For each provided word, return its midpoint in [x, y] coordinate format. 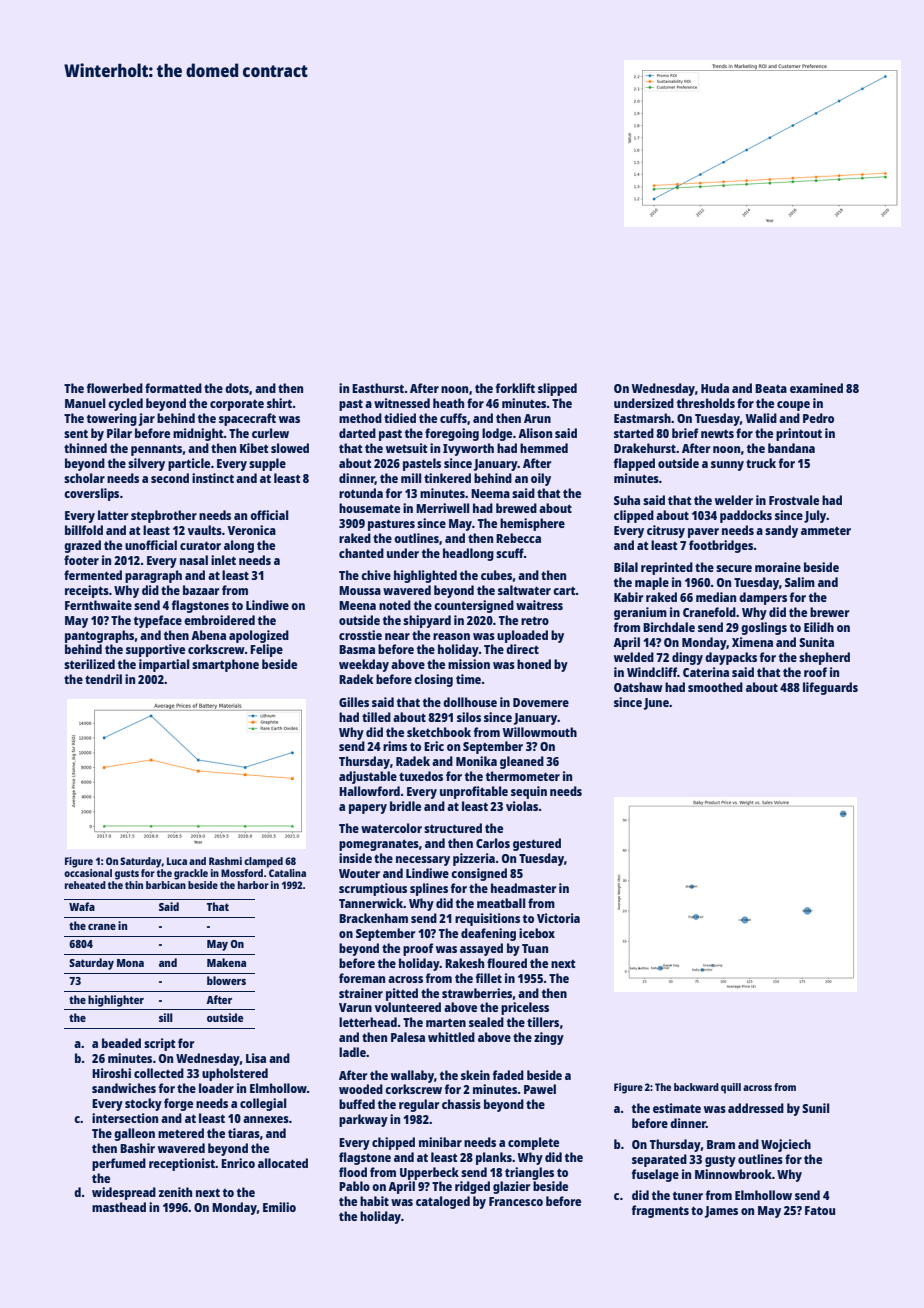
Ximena [752, 642]
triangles [529, 1173]
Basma [357, 649]
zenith [175, 1192]
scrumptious [373, 889]
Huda [715, 388]
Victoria [558, 918]
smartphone [225, 665]
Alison [535, 433]
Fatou [820, 1210]
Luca [177, 861]
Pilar [119, 433]
